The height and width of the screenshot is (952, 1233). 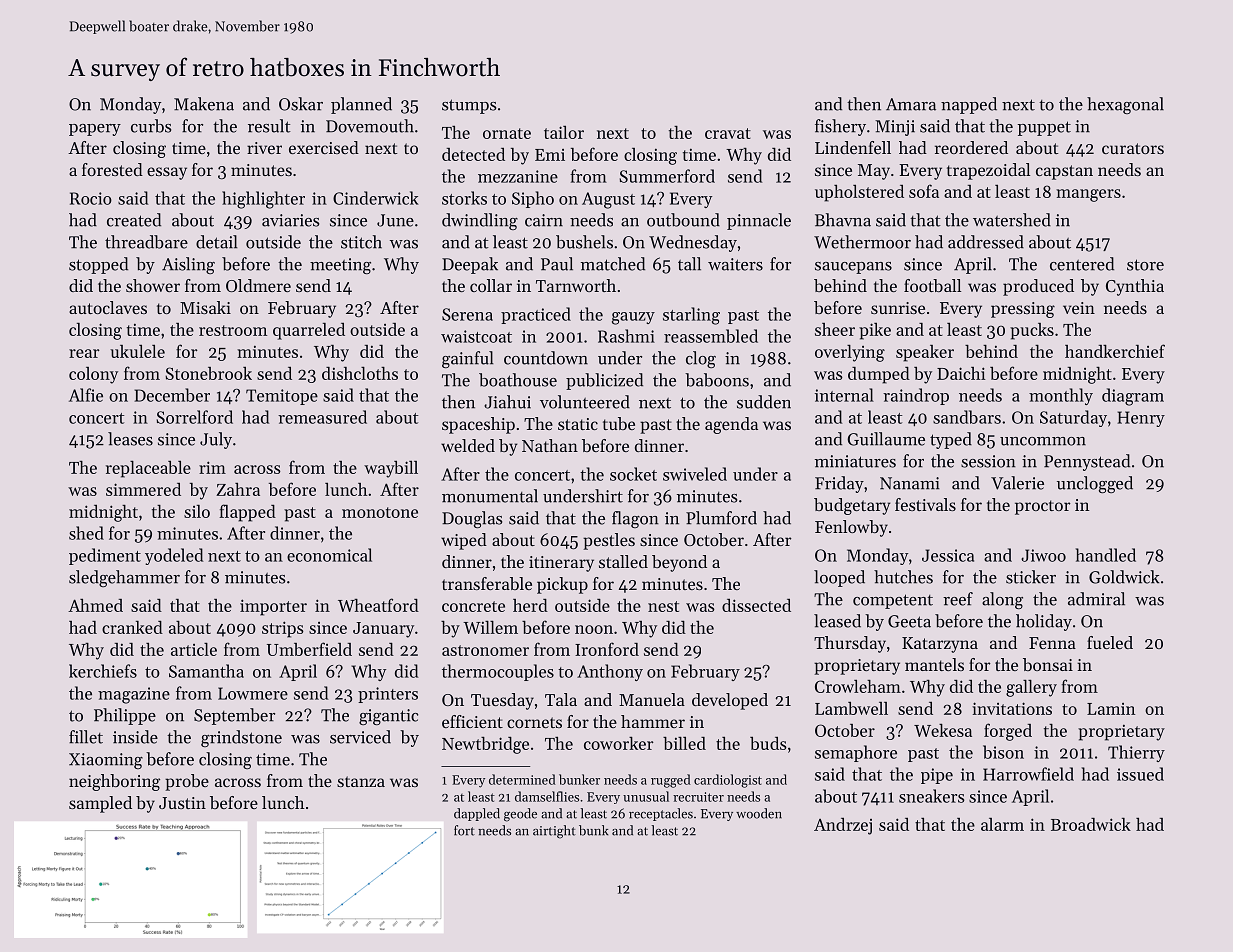 What do you see at coordinates (986, 242) in the screenshot?
I see `addressed` at bounding box center [986, 242].
